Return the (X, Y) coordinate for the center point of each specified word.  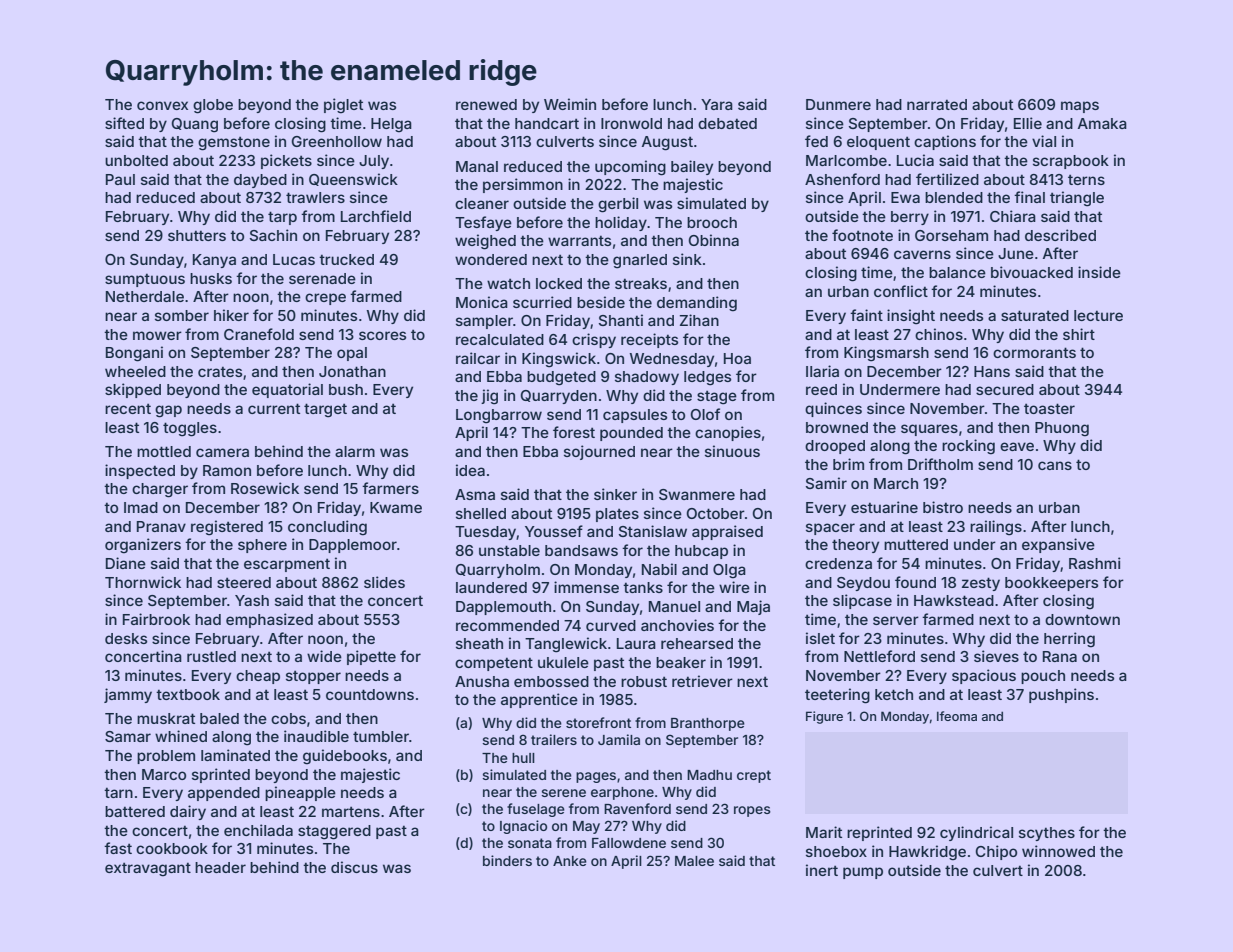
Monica (482, 302)
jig (489, 397)
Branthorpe (708, 724)
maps (1080, 107)
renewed (486, 104)
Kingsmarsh (886, 354)
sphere (262, 546)
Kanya (214, 261)
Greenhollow (337, 141)
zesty (981, 584)
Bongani (134, 354)
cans (1055, 465)
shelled (481, 513)
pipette (371, 657)
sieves (996, 656)
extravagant (148, 870)
